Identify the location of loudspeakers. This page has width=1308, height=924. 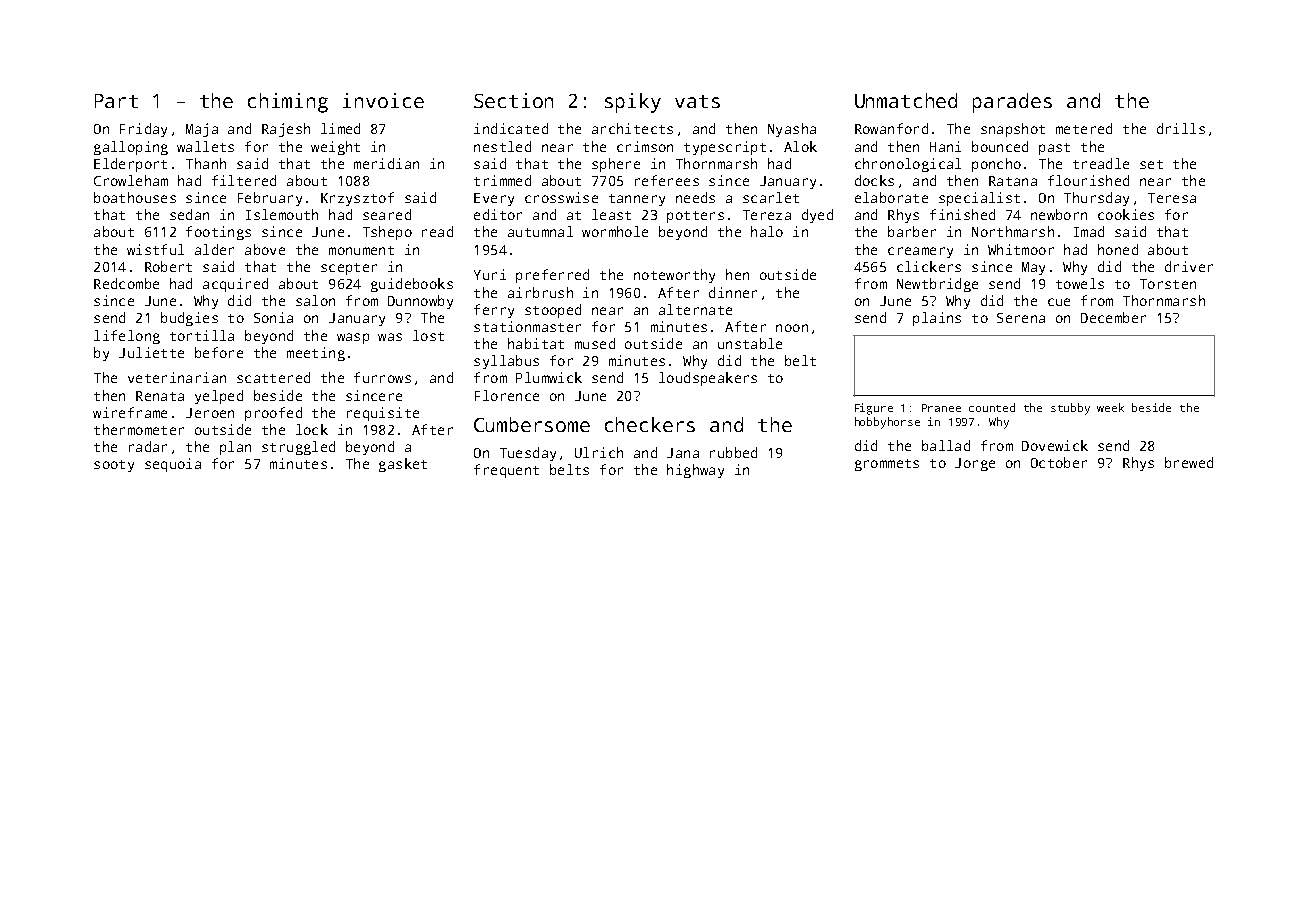
(708, 379).
